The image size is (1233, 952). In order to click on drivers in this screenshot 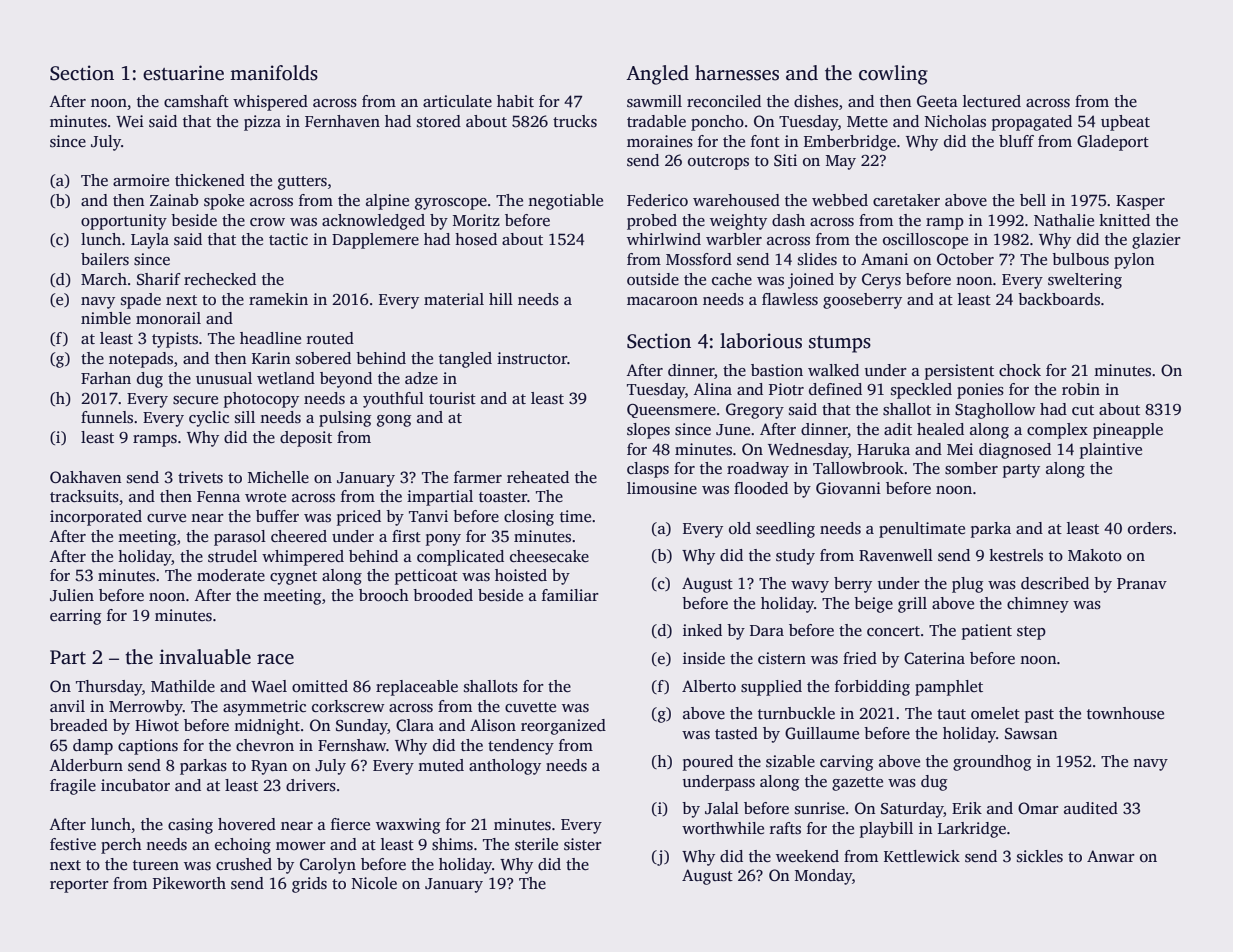, I will do `click(311, 785)`.
